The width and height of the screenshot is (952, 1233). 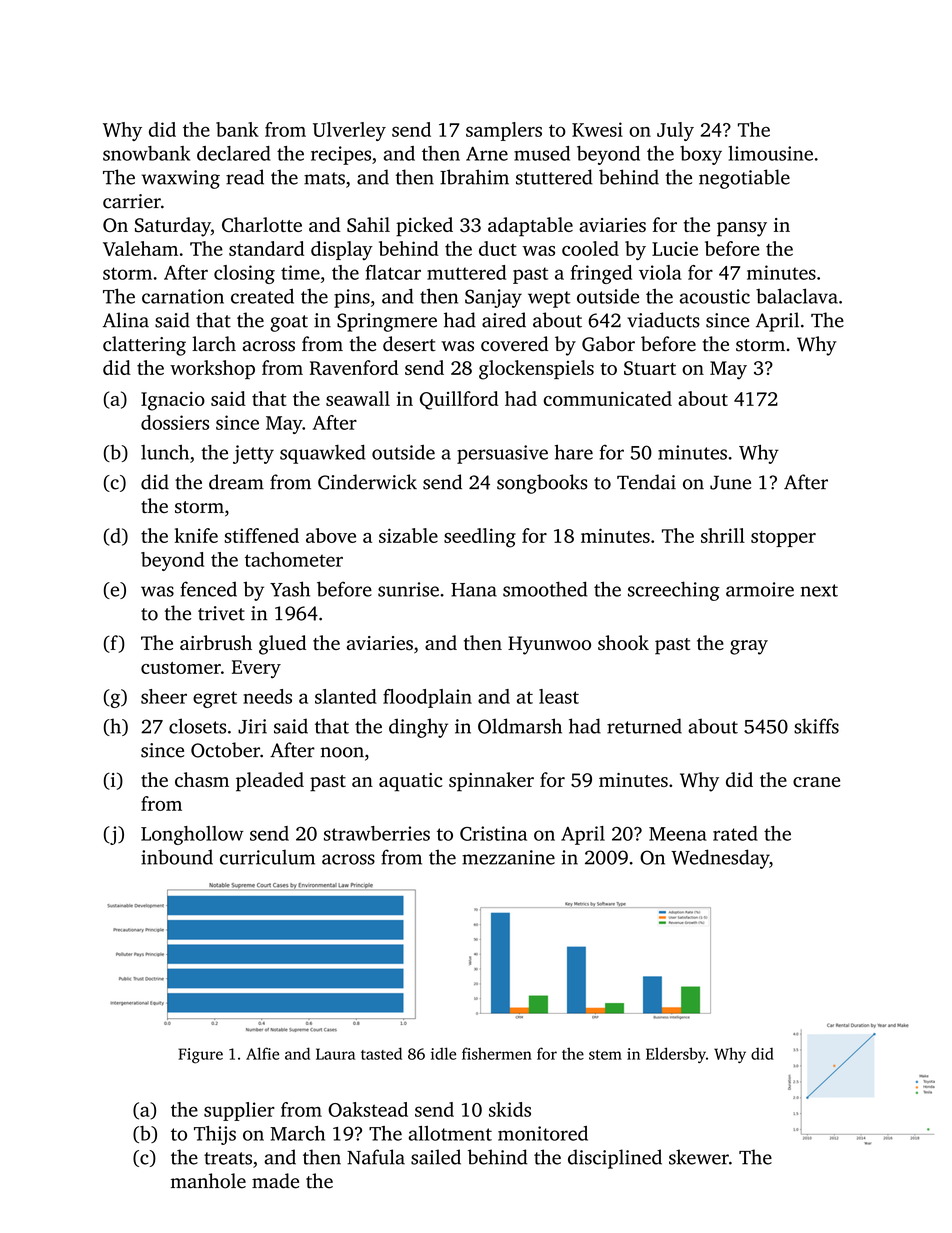 What do you see at coordinates (715, 296) in the screenshot?
I see `acoustic` at bounding box center [715, 296].
